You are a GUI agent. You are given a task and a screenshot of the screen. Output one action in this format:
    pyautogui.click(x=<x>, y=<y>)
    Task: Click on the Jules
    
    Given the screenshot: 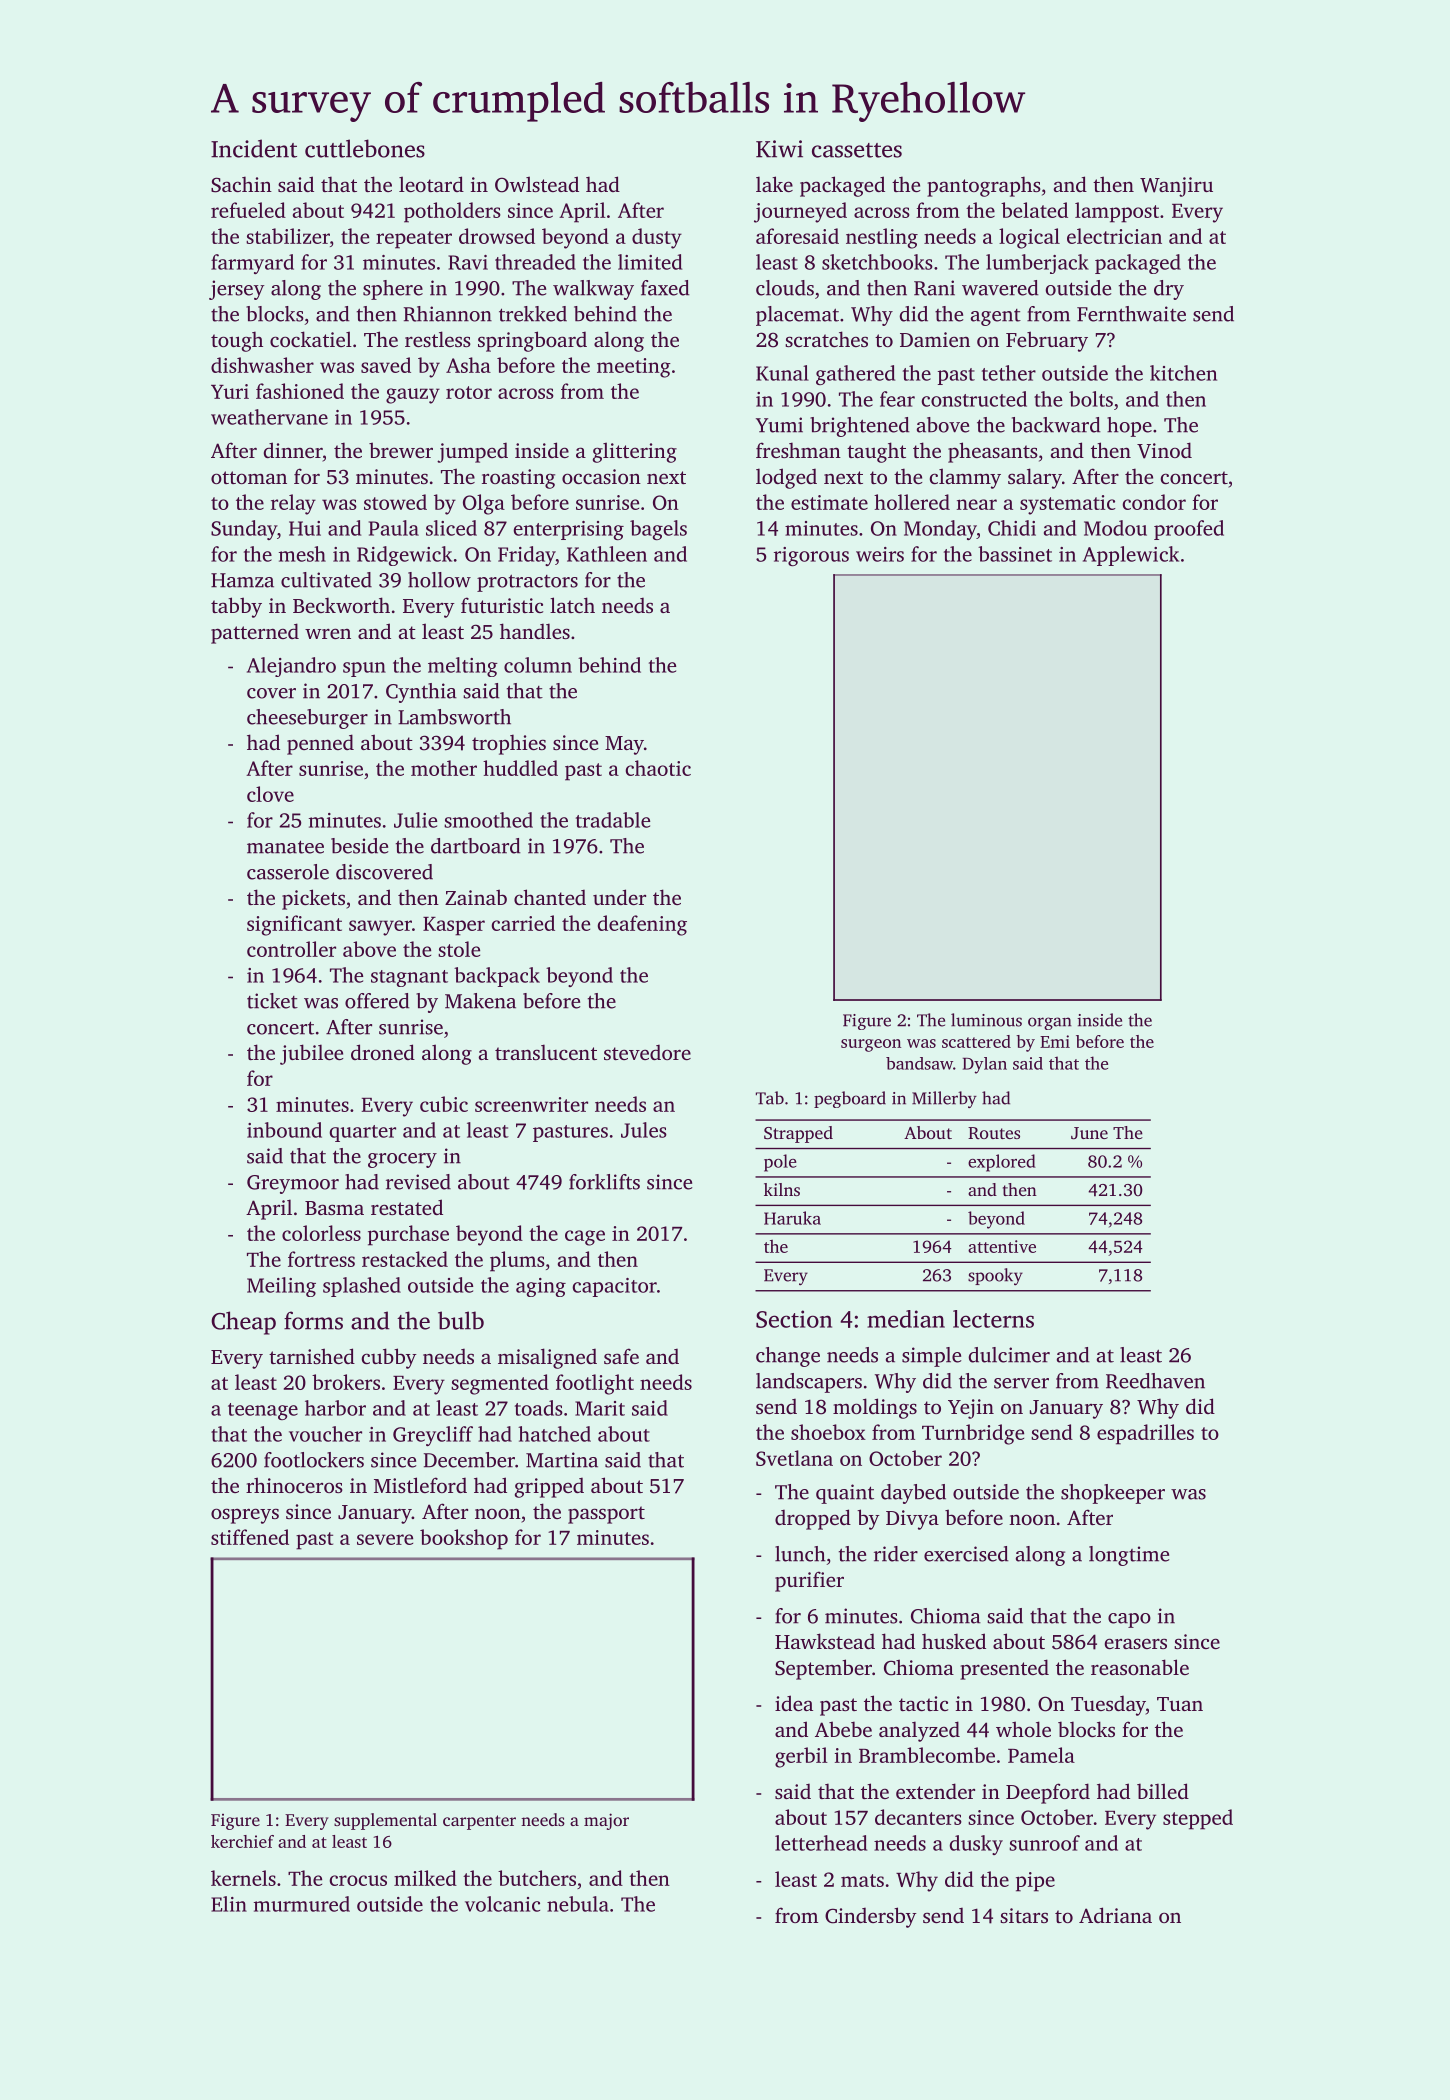 What is the action you would take?
    pyautogui.click(x=644, y=1130)
